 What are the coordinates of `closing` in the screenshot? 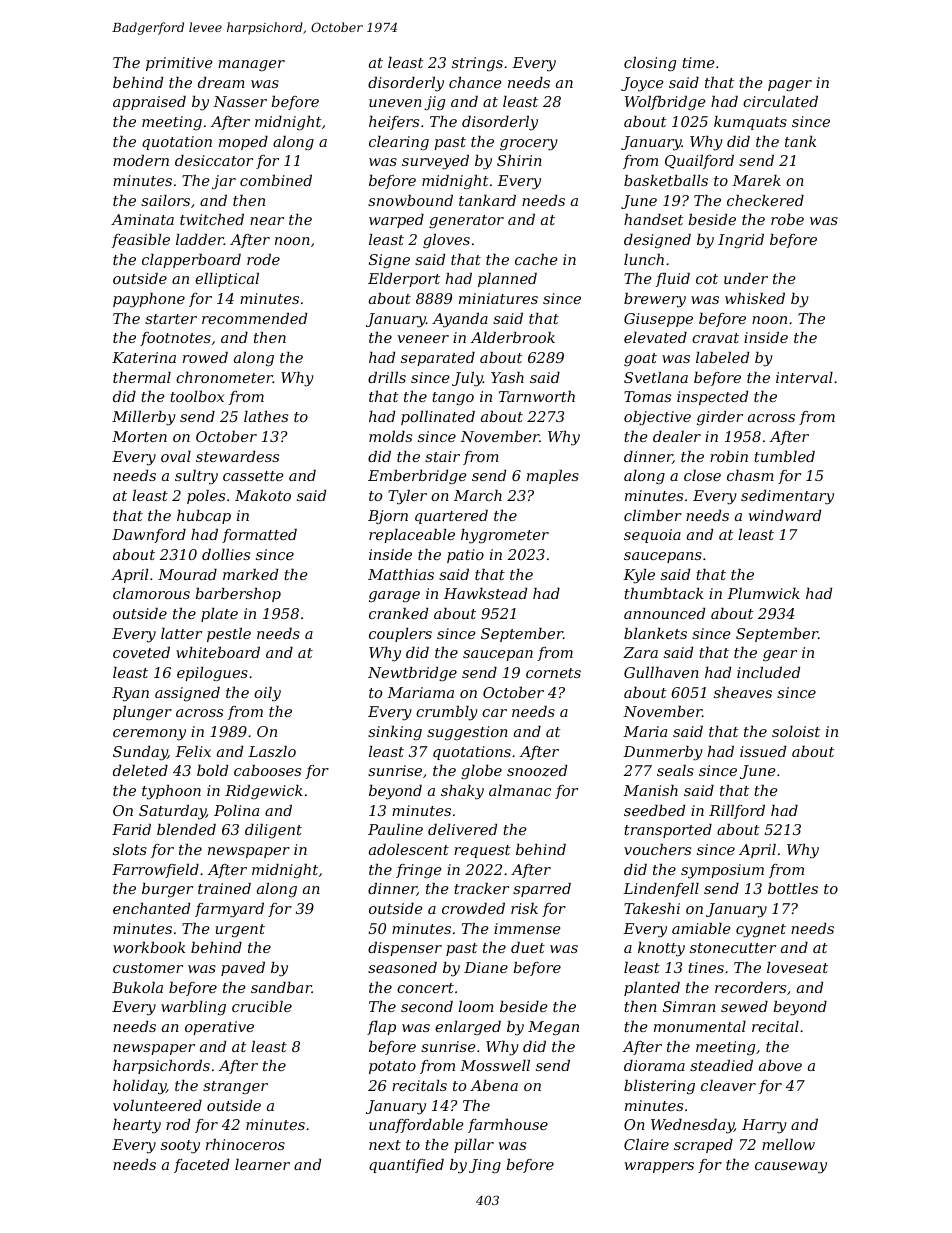 It's located at (650, 64).
